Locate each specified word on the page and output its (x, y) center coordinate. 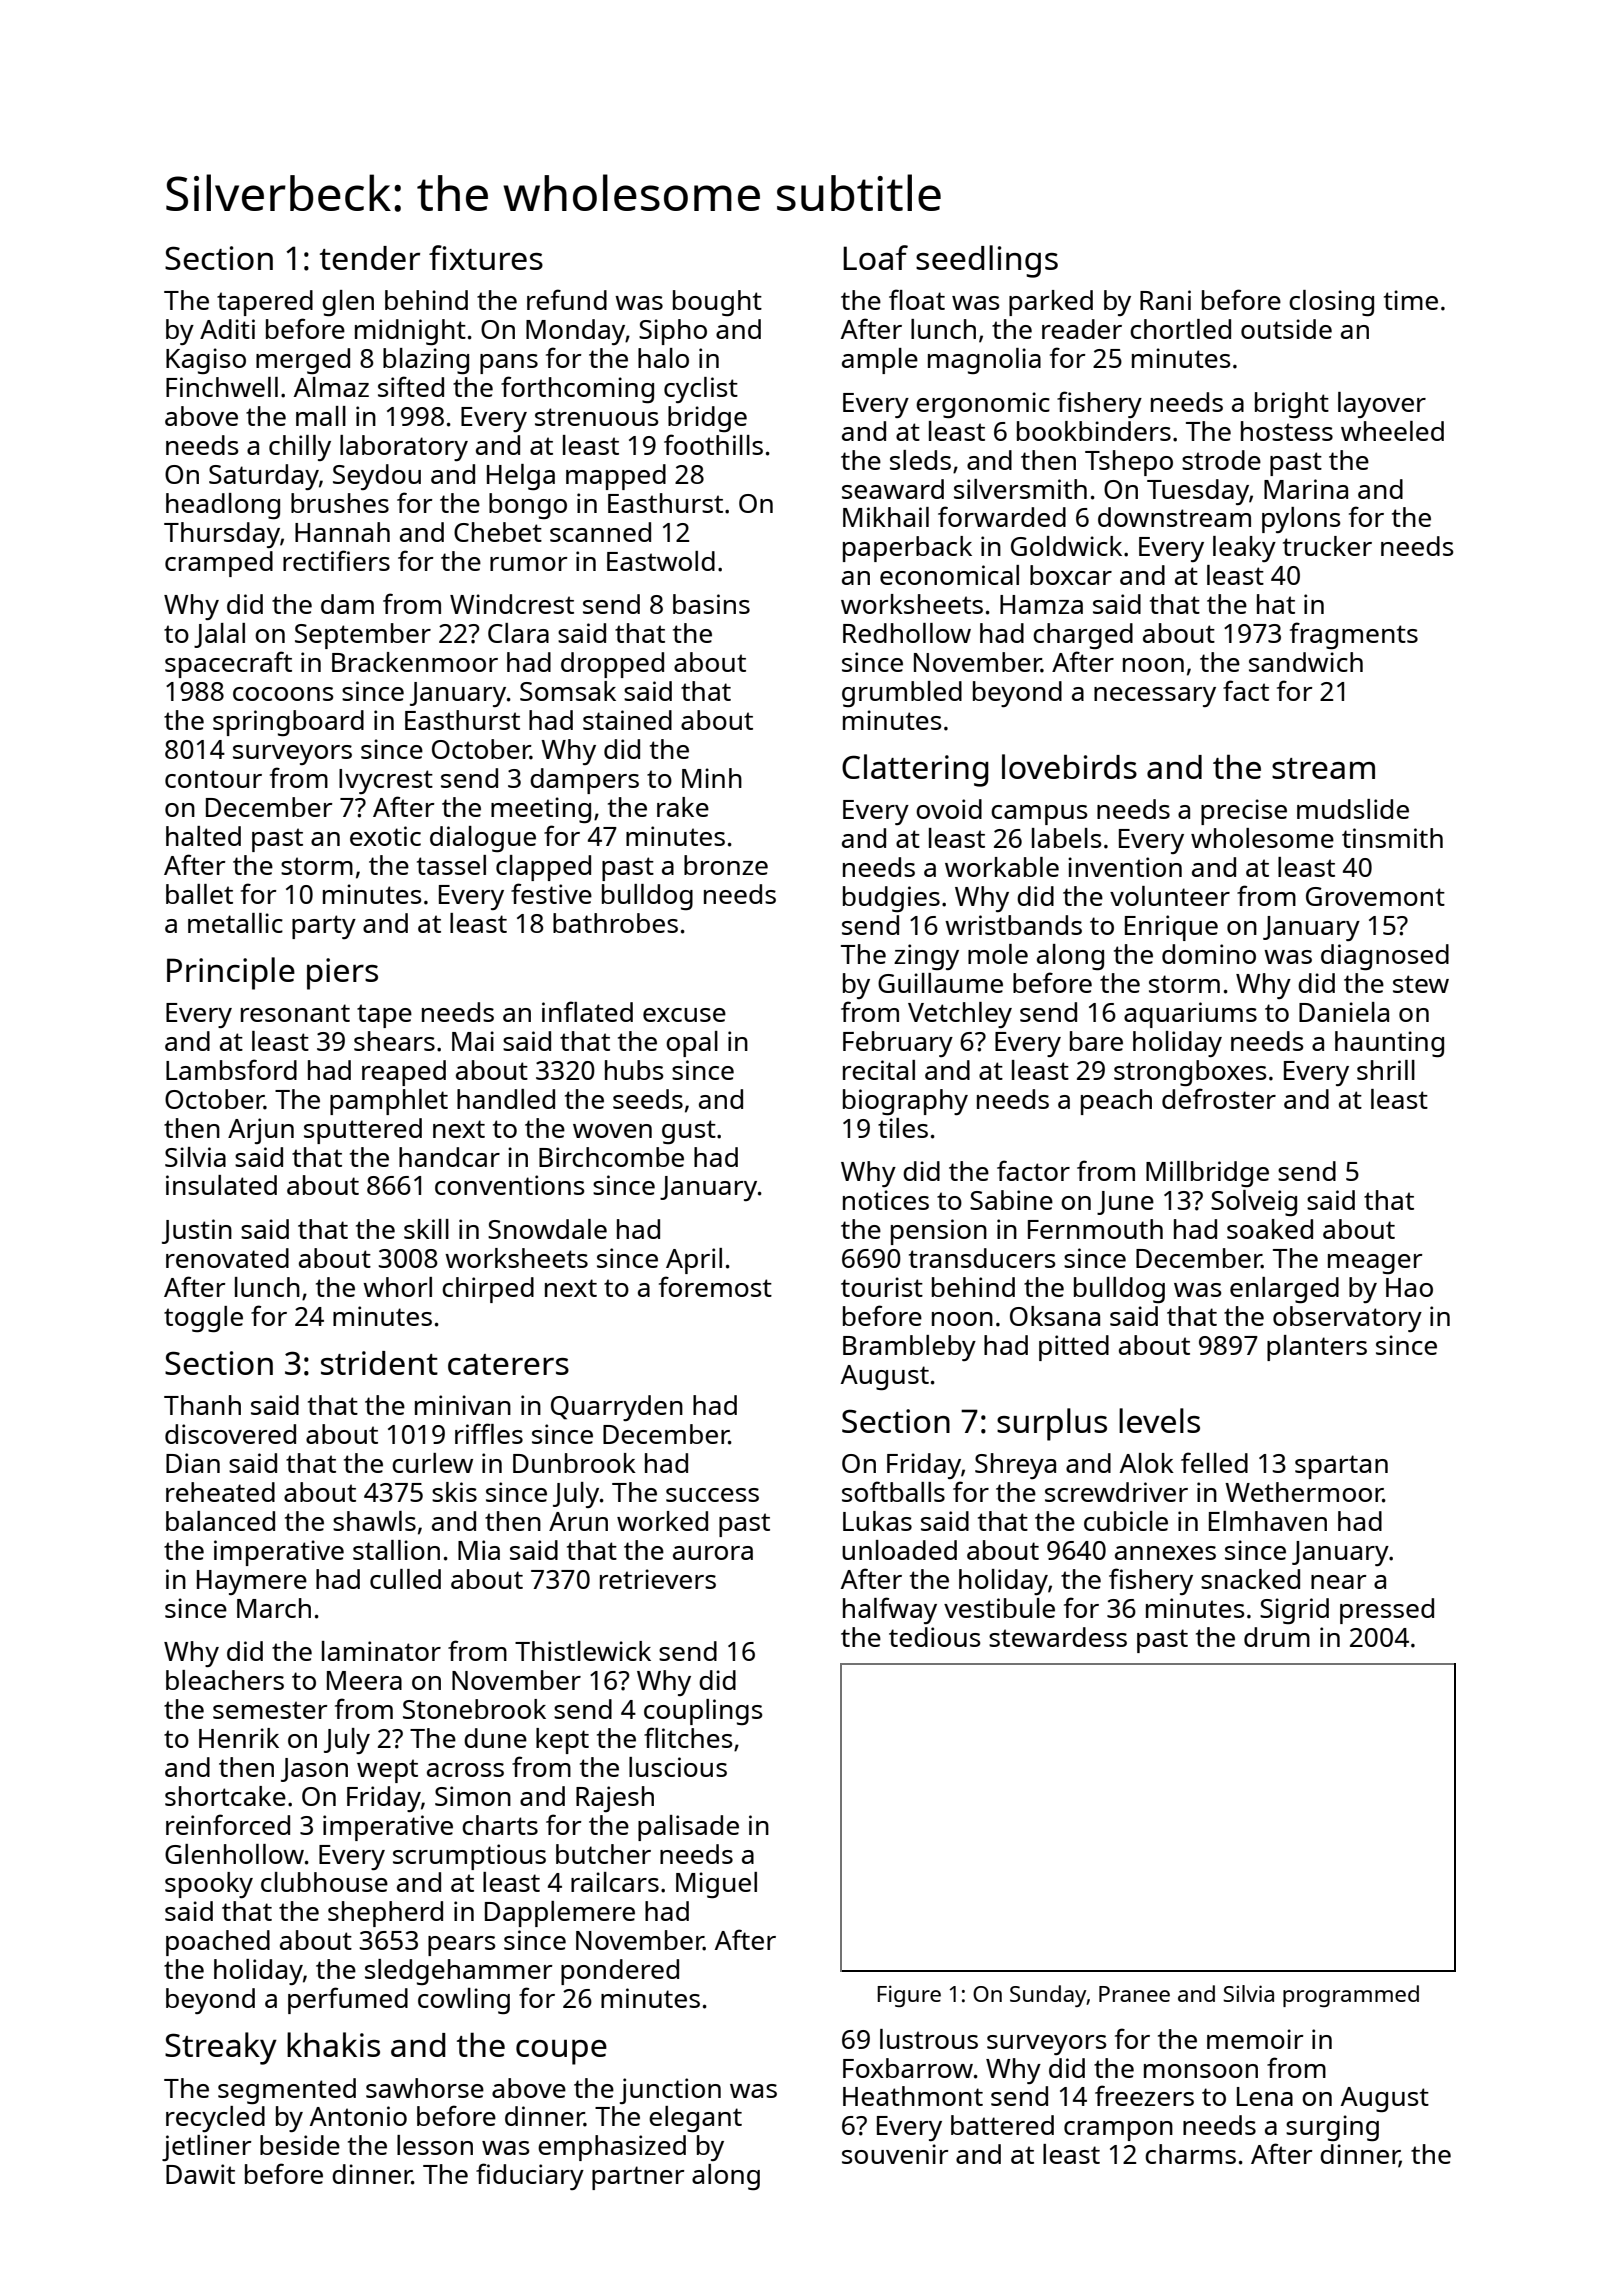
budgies (891, 899)
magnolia (984, 361)
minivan (463, 1405)
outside (1286, 329)
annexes (1165, 1553)
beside (300, 2145)
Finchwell (222, 387)
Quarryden (617, 1408)
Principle (231, 973)
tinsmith (1392, 838)
